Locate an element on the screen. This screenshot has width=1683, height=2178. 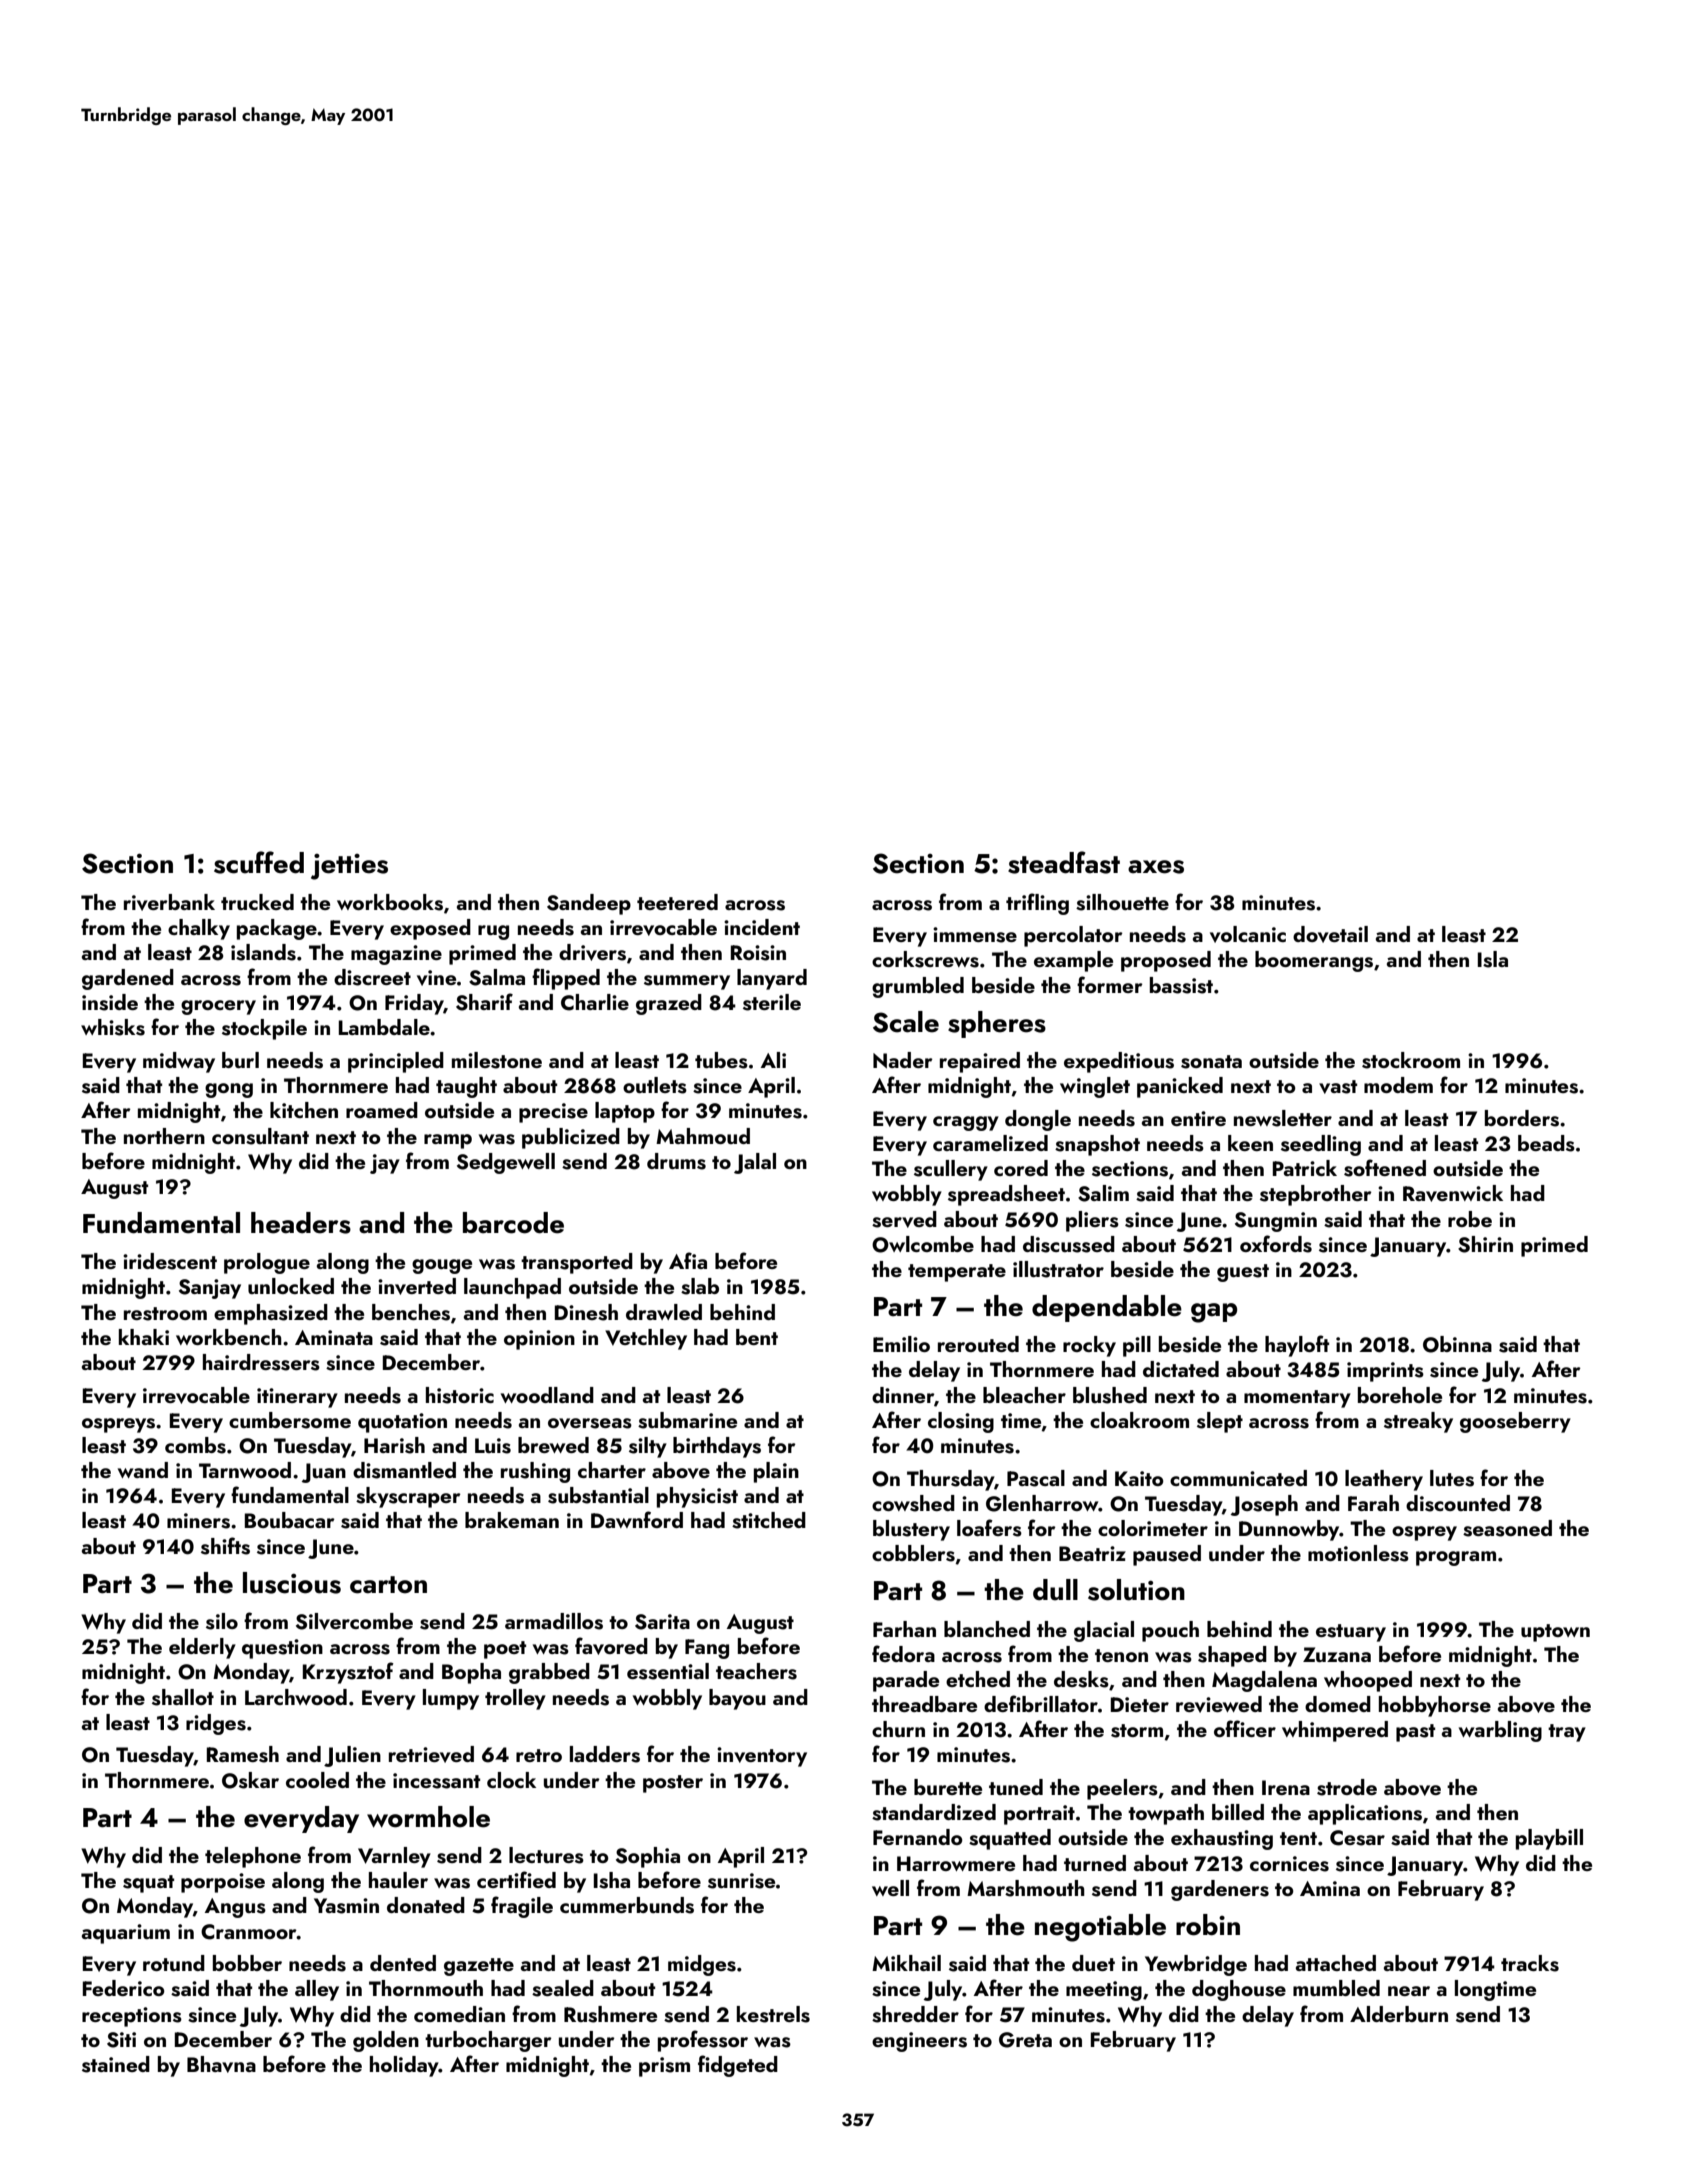
jetties is located at coordinates (349, 867).
